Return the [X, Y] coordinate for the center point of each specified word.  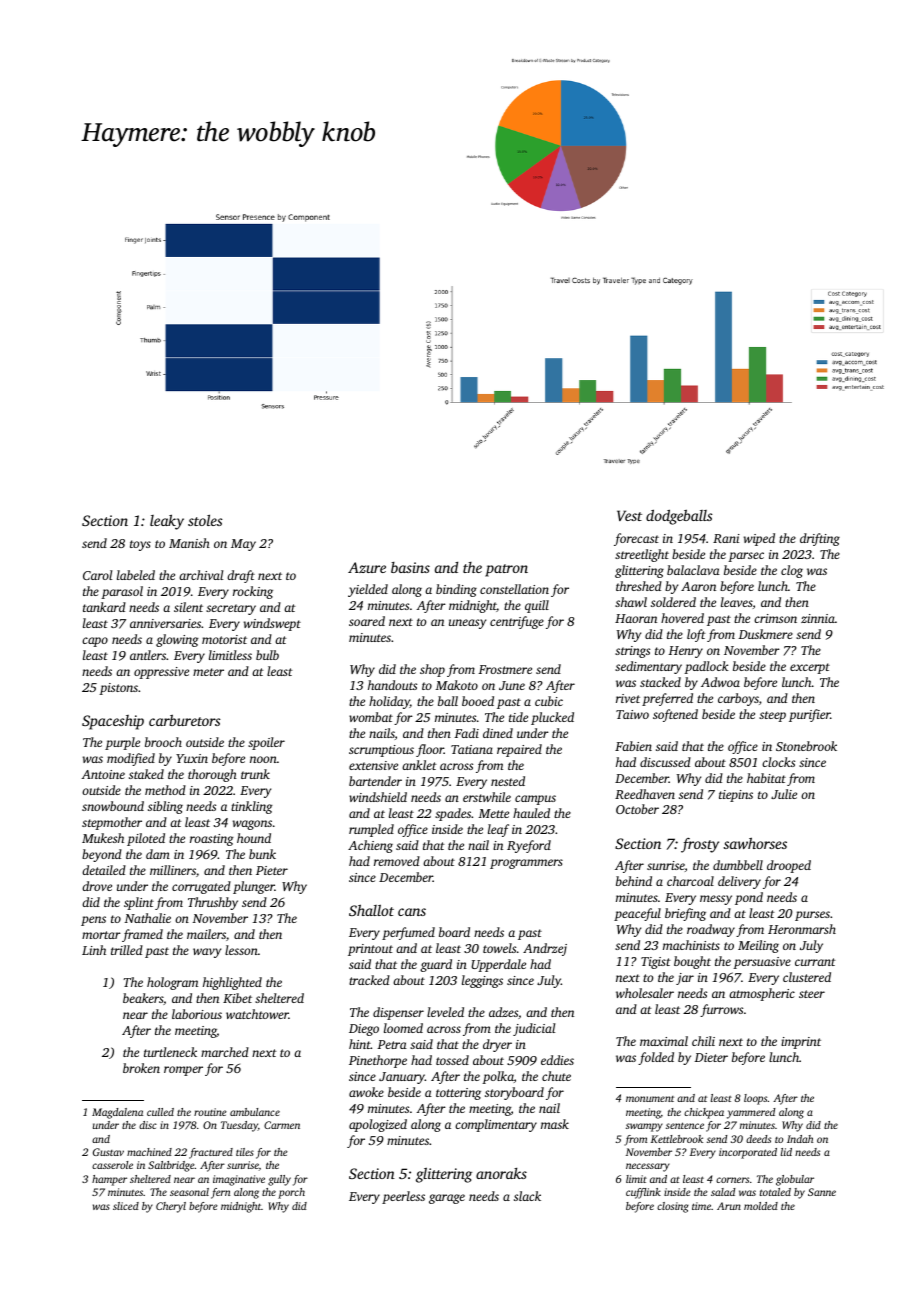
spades [453, 814]
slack [527, 1196]
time [701, 1206]
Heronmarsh [802, 929]
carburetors [185, 720]
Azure [367, 567]
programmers [526, 864]
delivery [739, 882]
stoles [205, 520]
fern [220, 1193]
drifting [820, 539]
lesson [241, 950]
